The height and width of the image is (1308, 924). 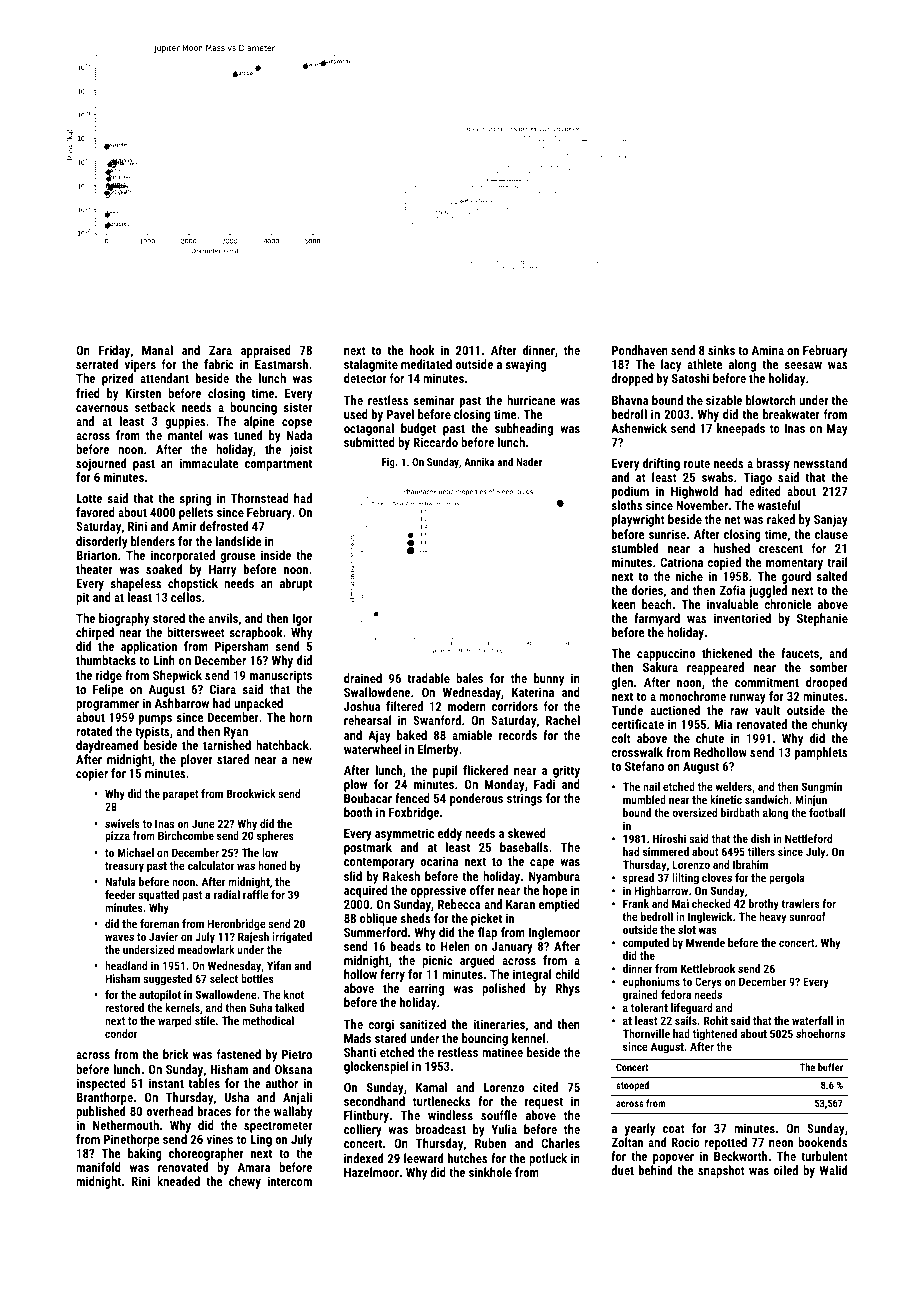 I want to click on methodical, so click(x=268, y=1020).
